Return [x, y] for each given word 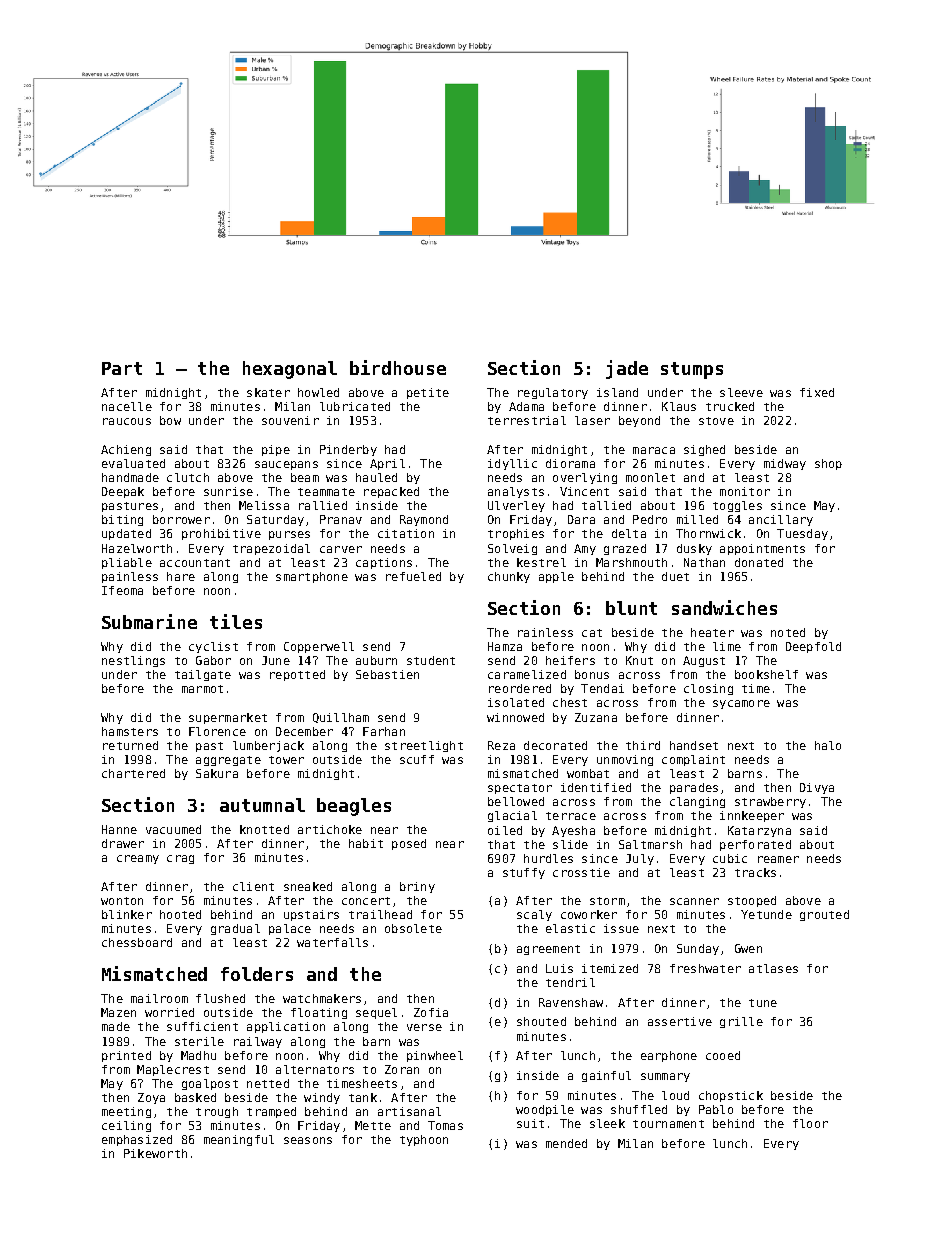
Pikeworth [155, 1153]
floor [810, 1123]
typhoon [424, 1140]
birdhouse [398, 367]
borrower [181, 519]
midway [785, 464]
